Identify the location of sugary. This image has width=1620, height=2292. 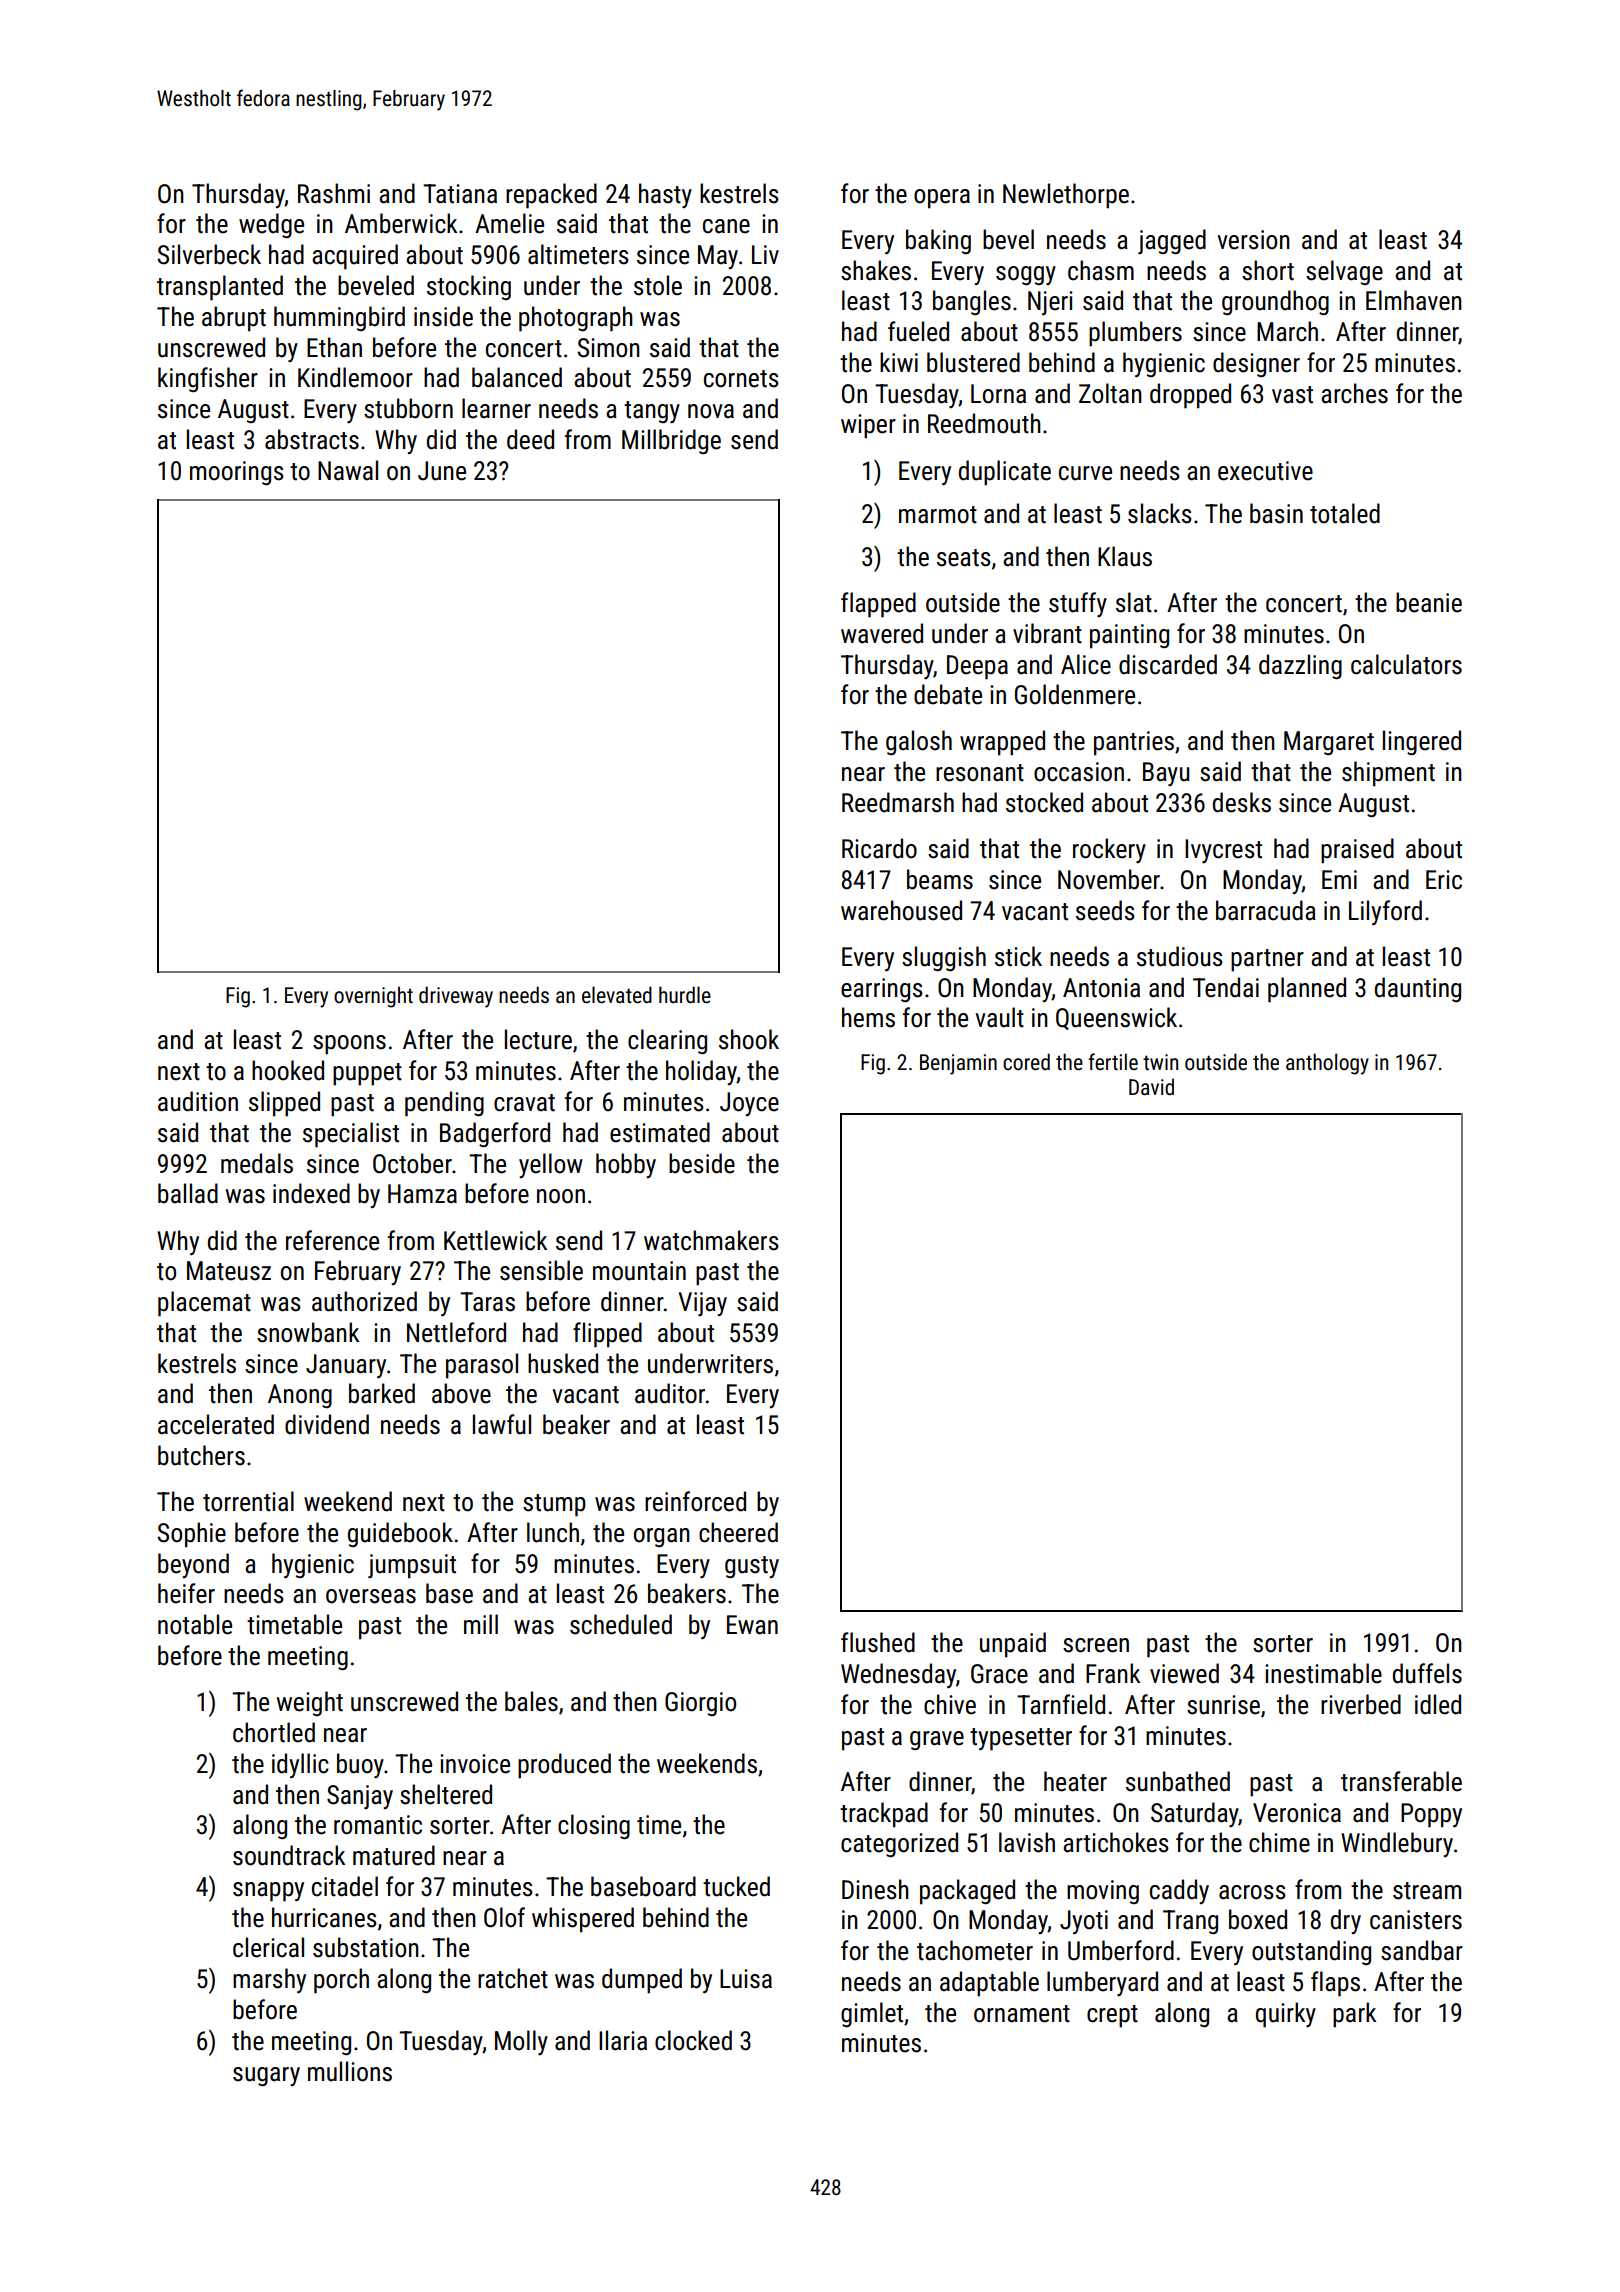
(266, 2077).
